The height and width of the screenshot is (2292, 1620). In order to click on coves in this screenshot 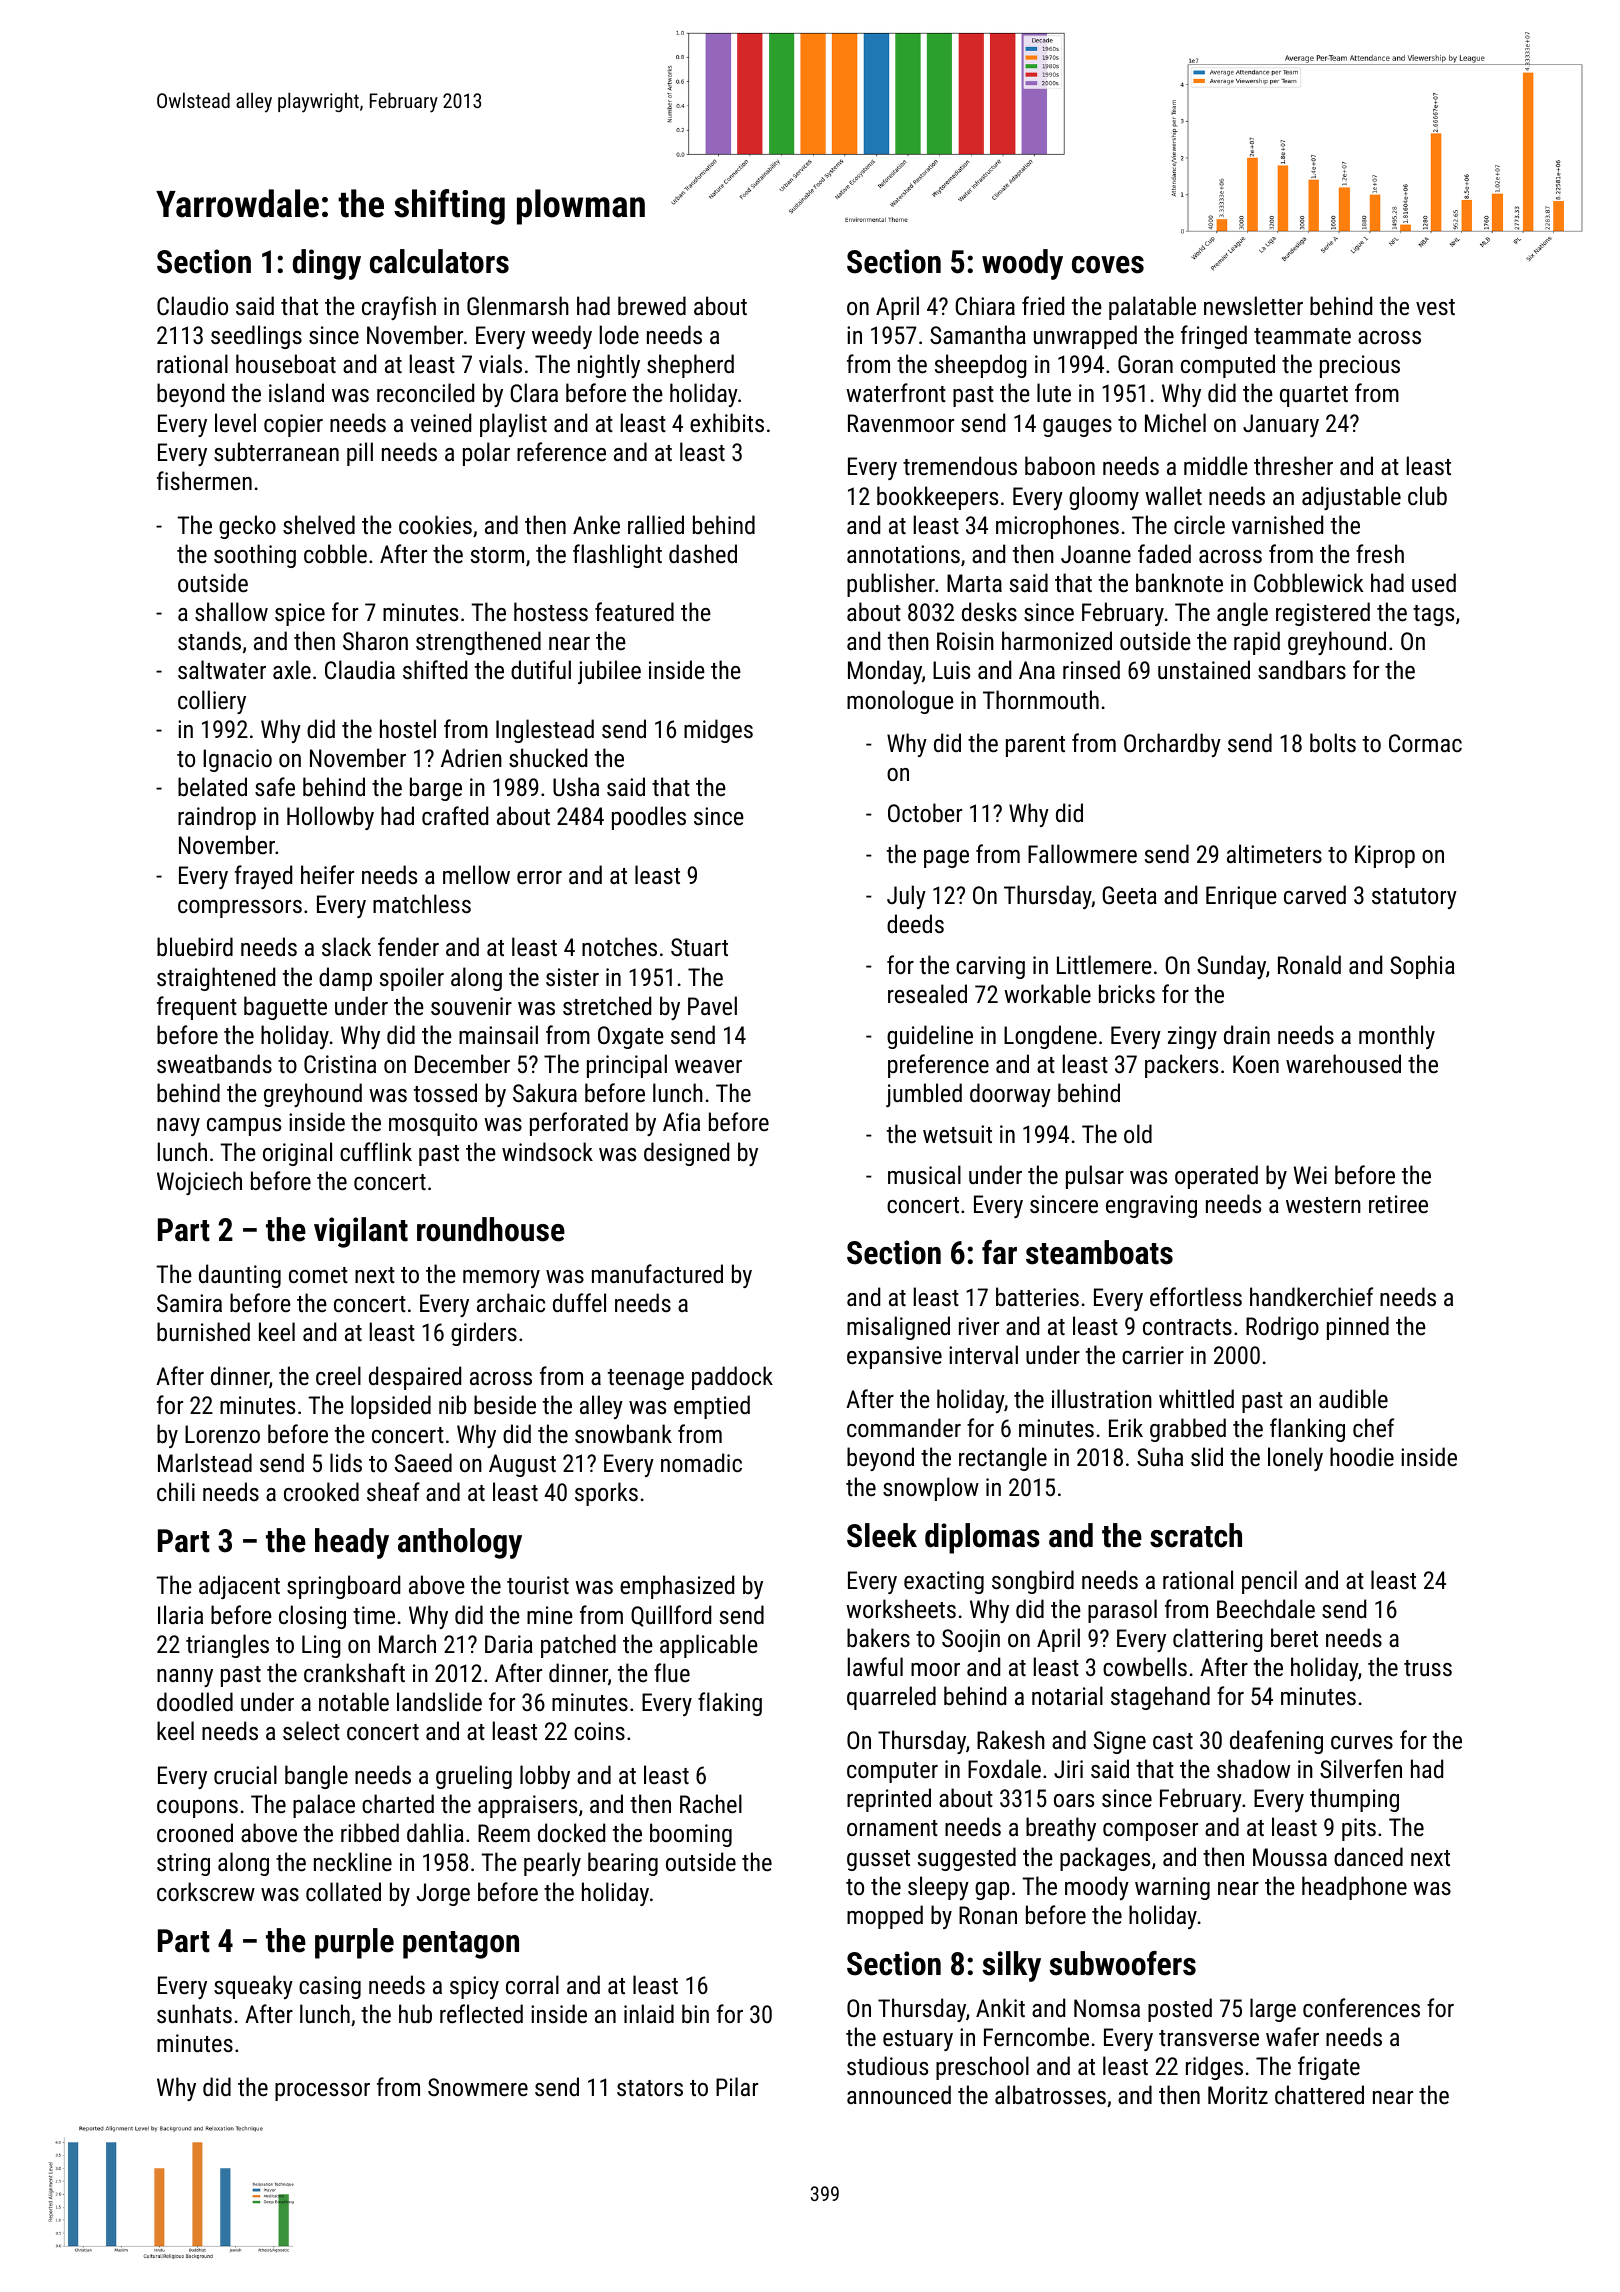, I will do `click(1108, 265)`.
